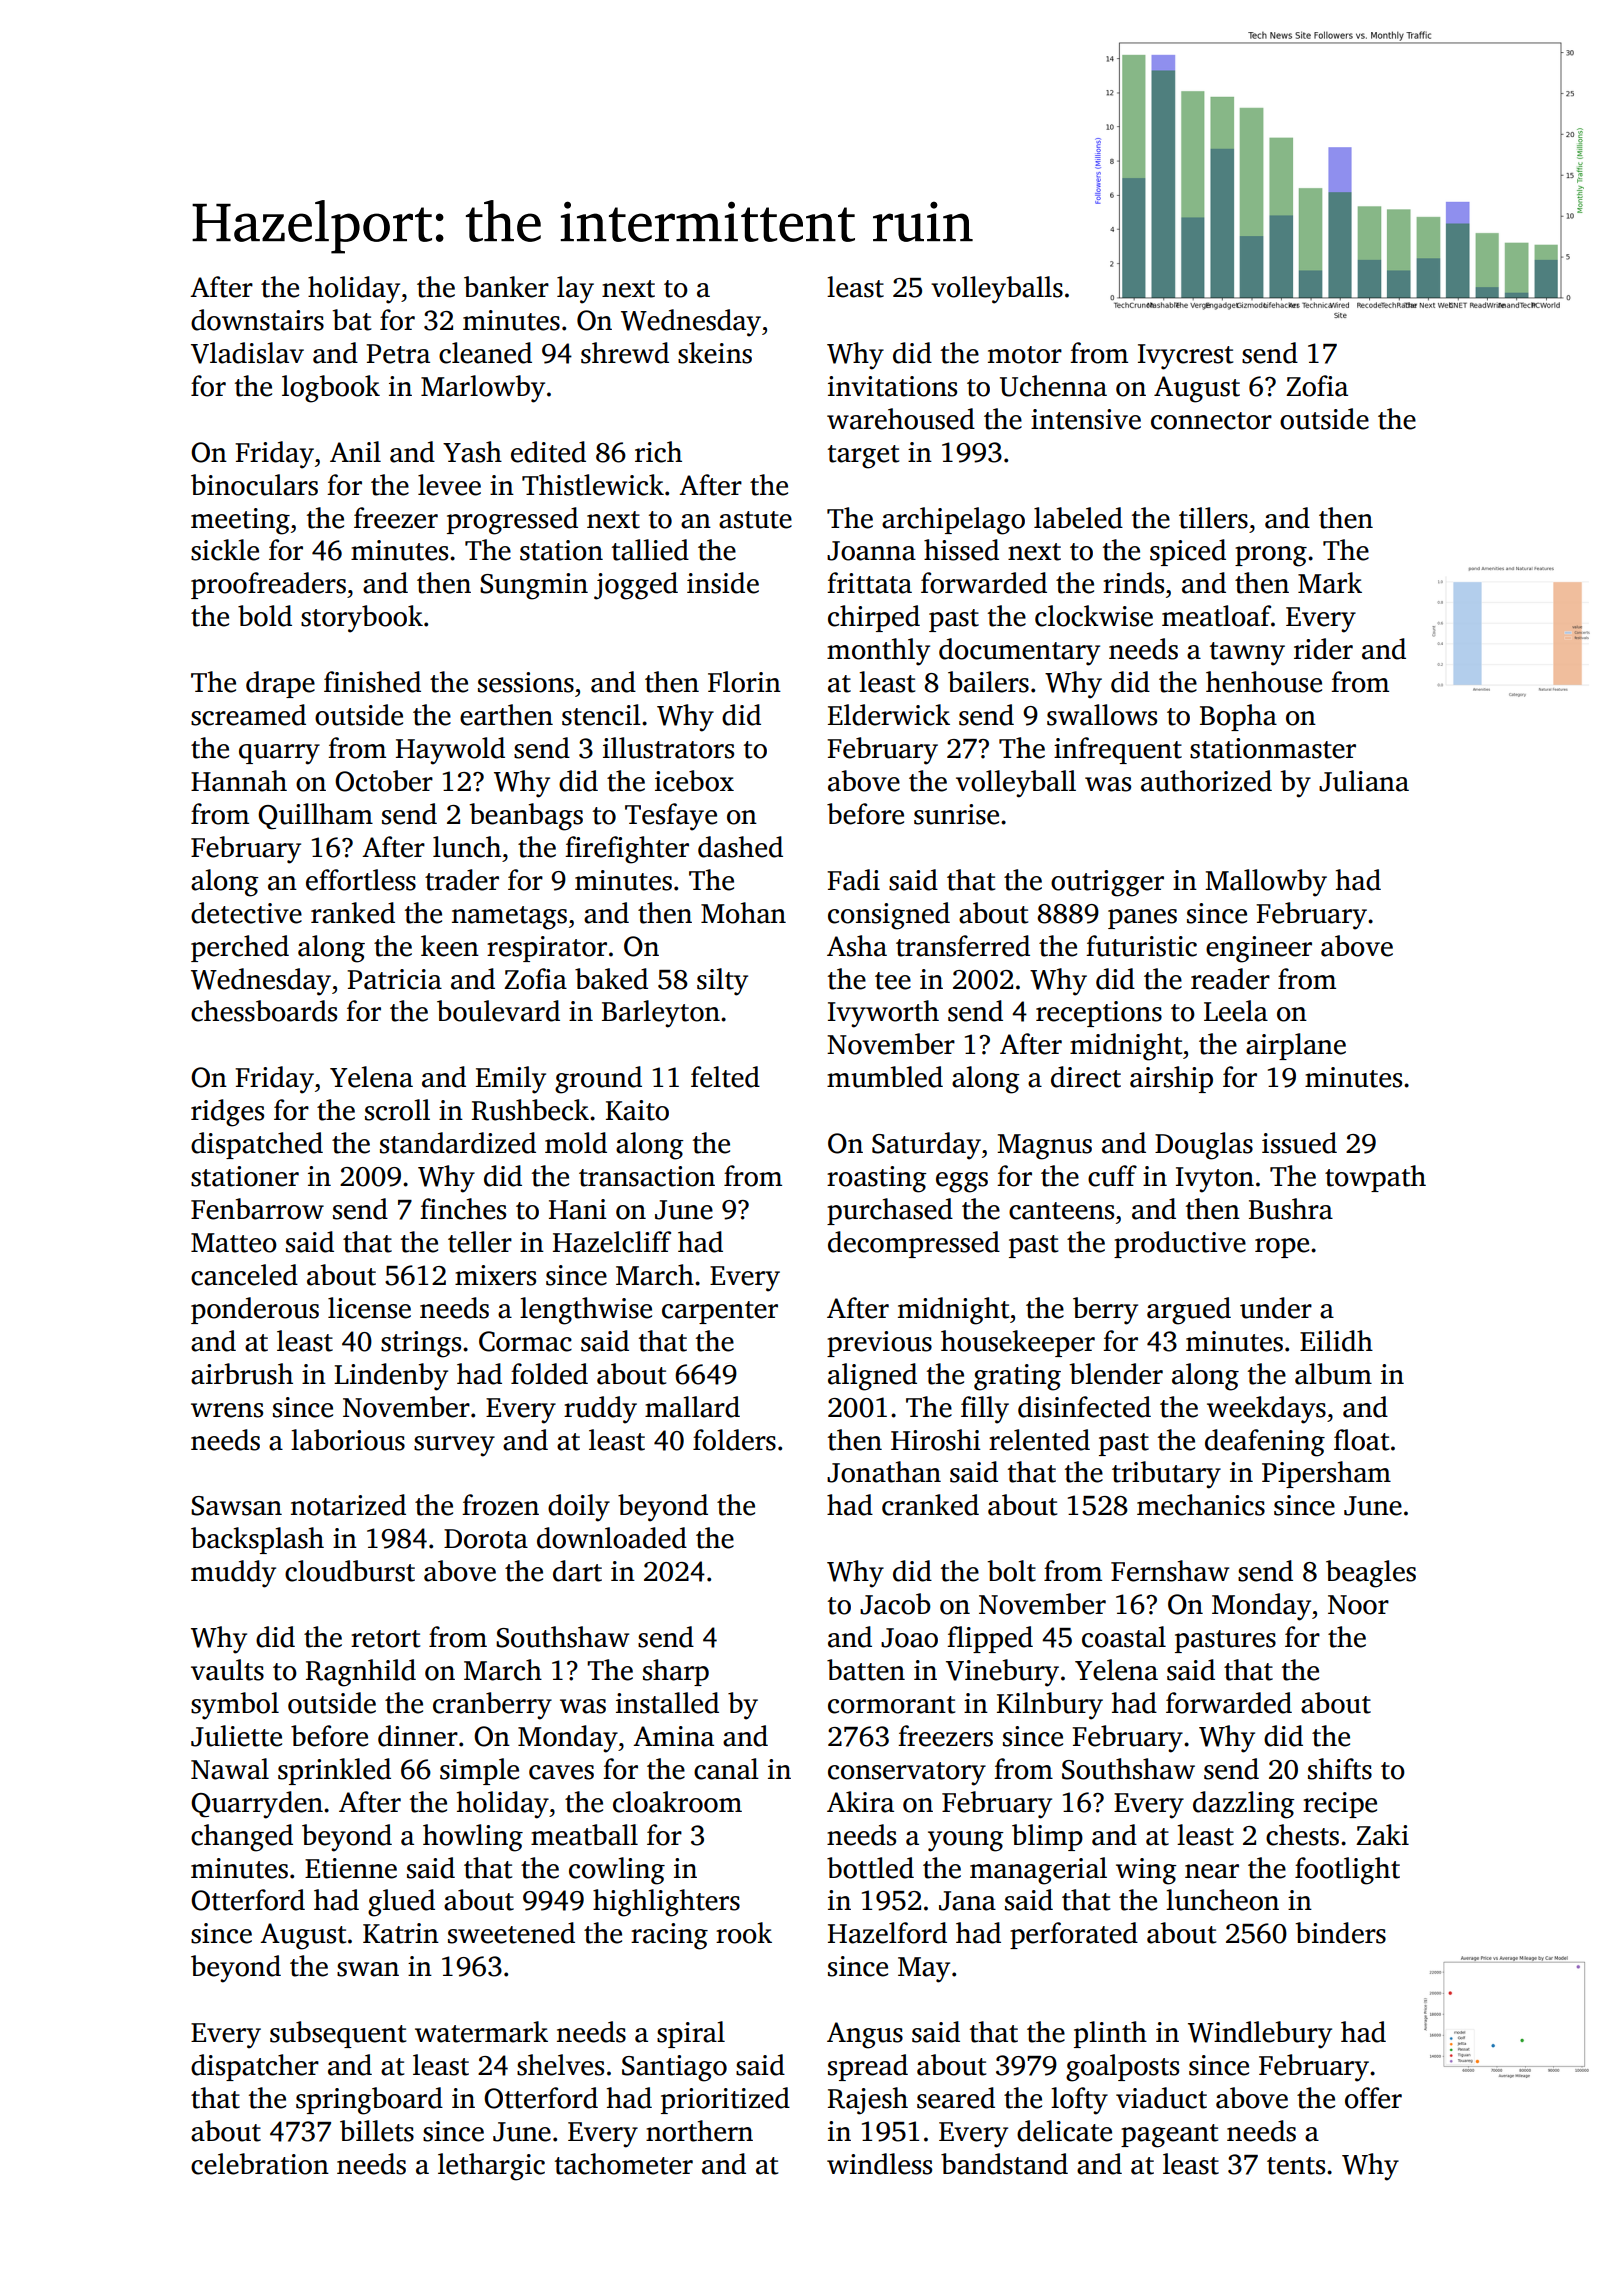 The height and width of the page is (2292, 1620). Describe the element at coordinates (511, 1933) in the page. I see `sweetened` at that location.
